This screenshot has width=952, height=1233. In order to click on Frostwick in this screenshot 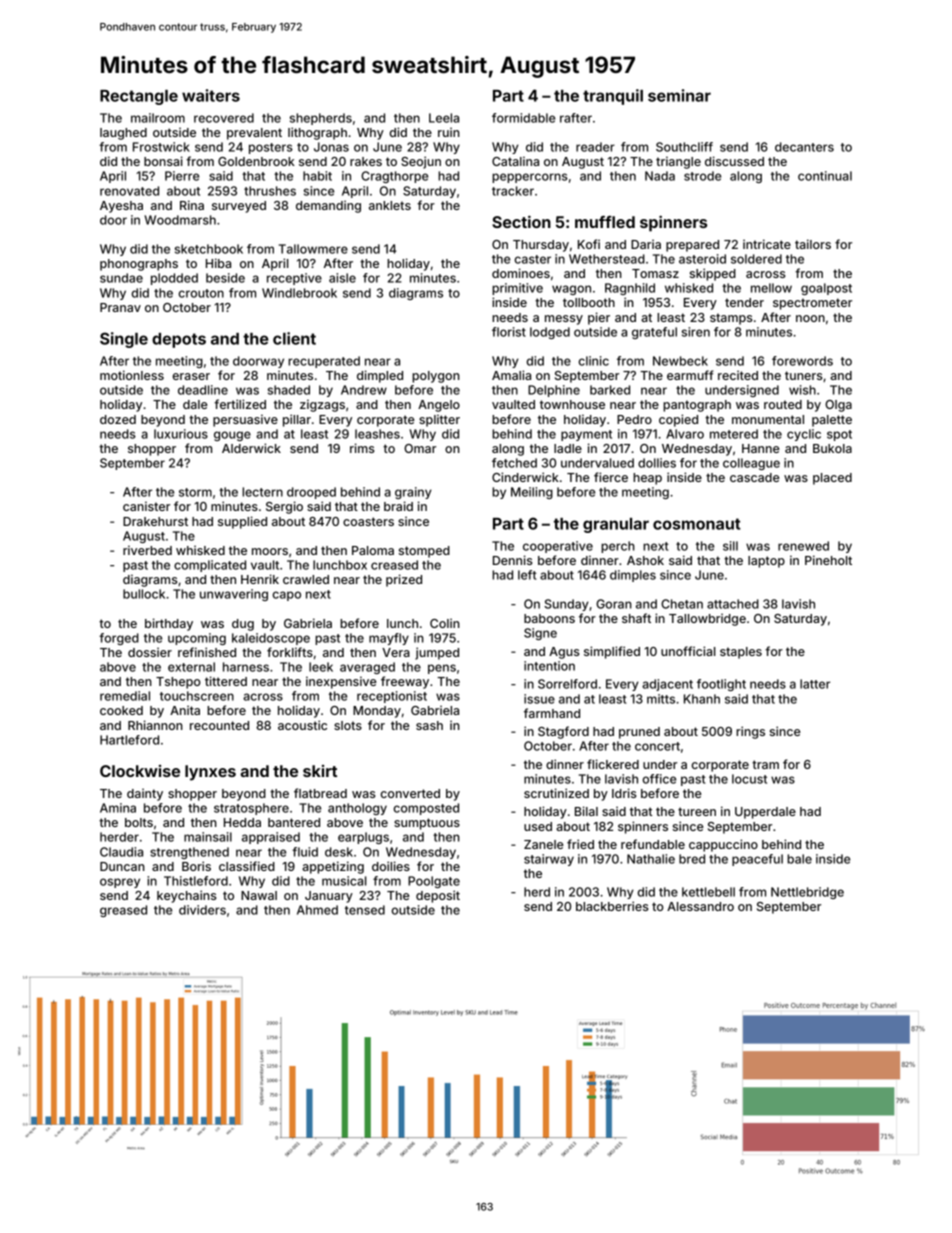, I will do `click(161, 147)`.
